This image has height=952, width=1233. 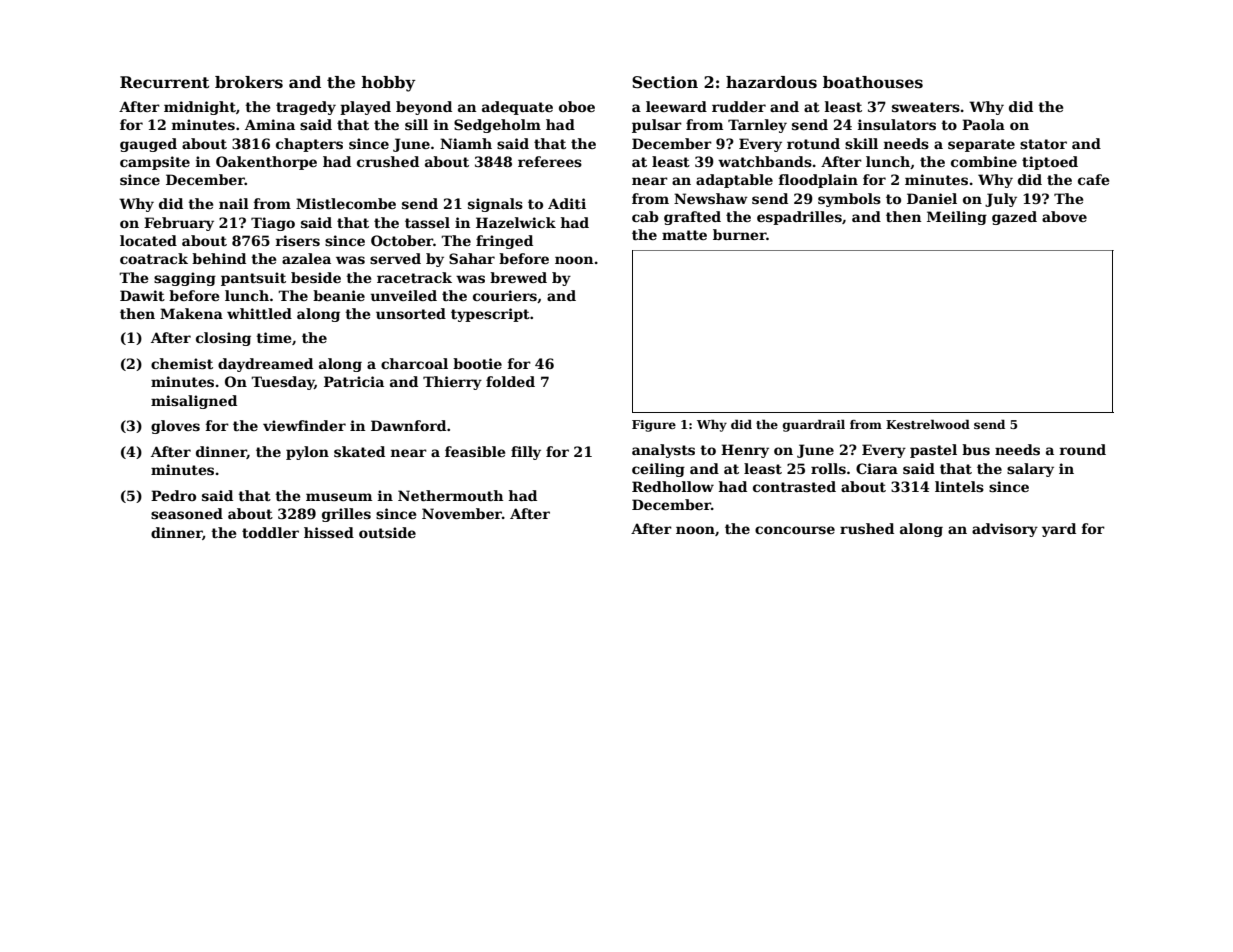 I want to click on Patricia, so click(x=354, y=381).
